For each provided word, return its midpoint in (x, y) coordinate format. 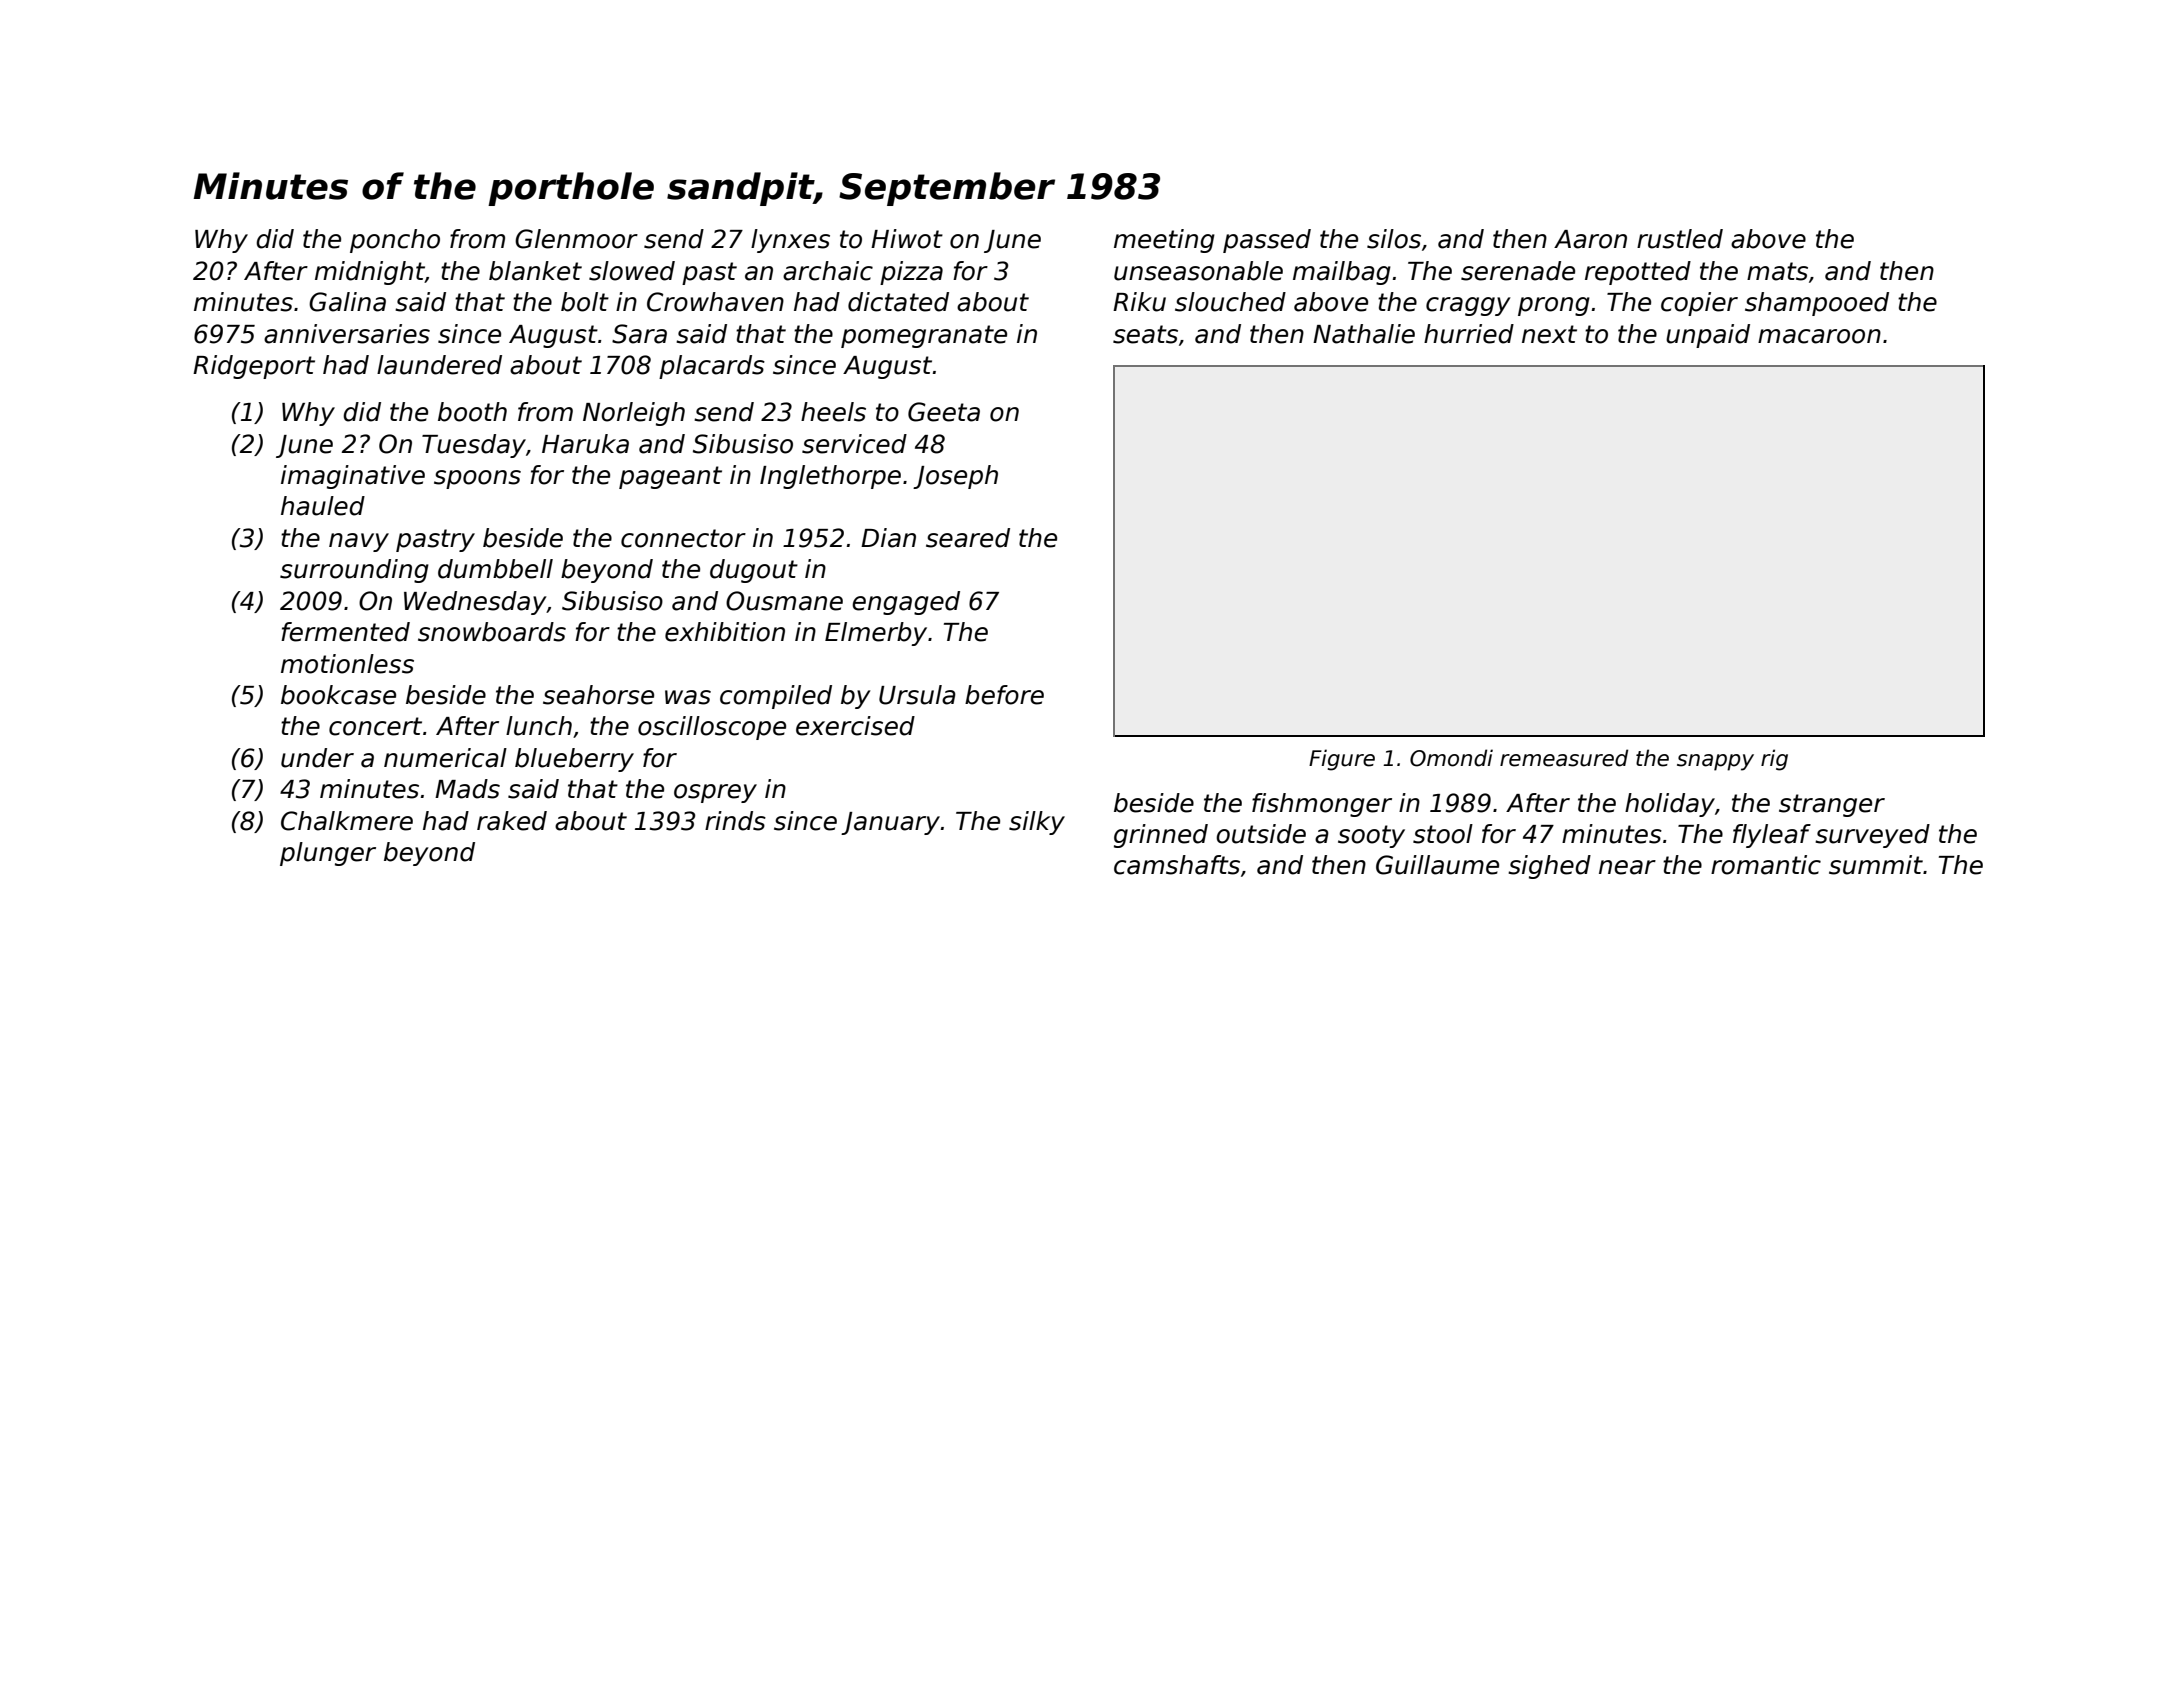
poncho (395, 241)
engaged (906, 603)
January (890, 823)
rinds (735, 821)
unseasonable (1198, 271)
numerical (445, 758)
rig (1774, 760)
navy (359, 542)
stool (1443, 834)
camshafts (1177, 865)
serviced (854, 444)
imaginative (353, 477)
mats (1777, 271)
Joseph (955, 477)
